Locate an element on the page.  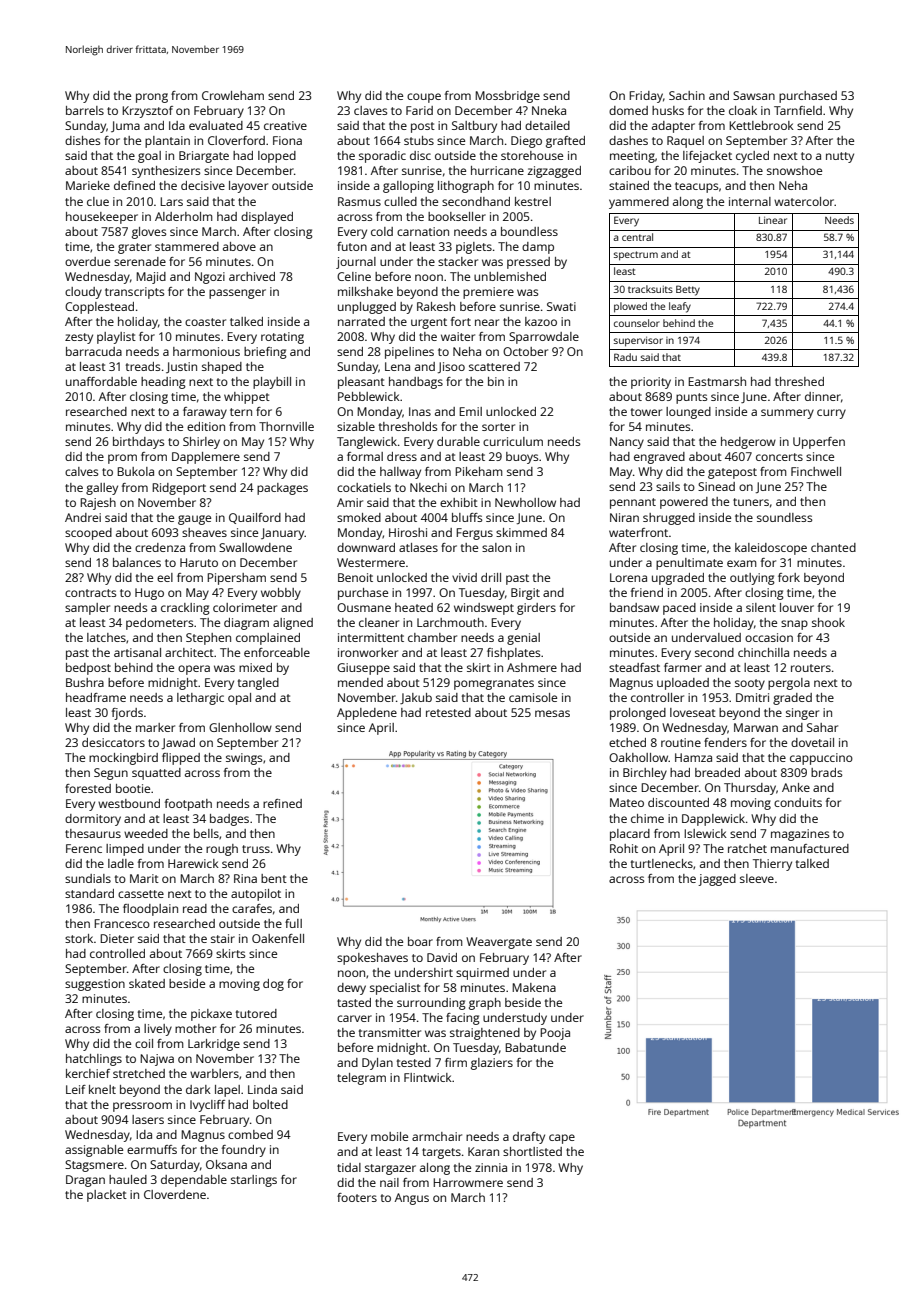
barrels is located at coordinates (85, 110).
